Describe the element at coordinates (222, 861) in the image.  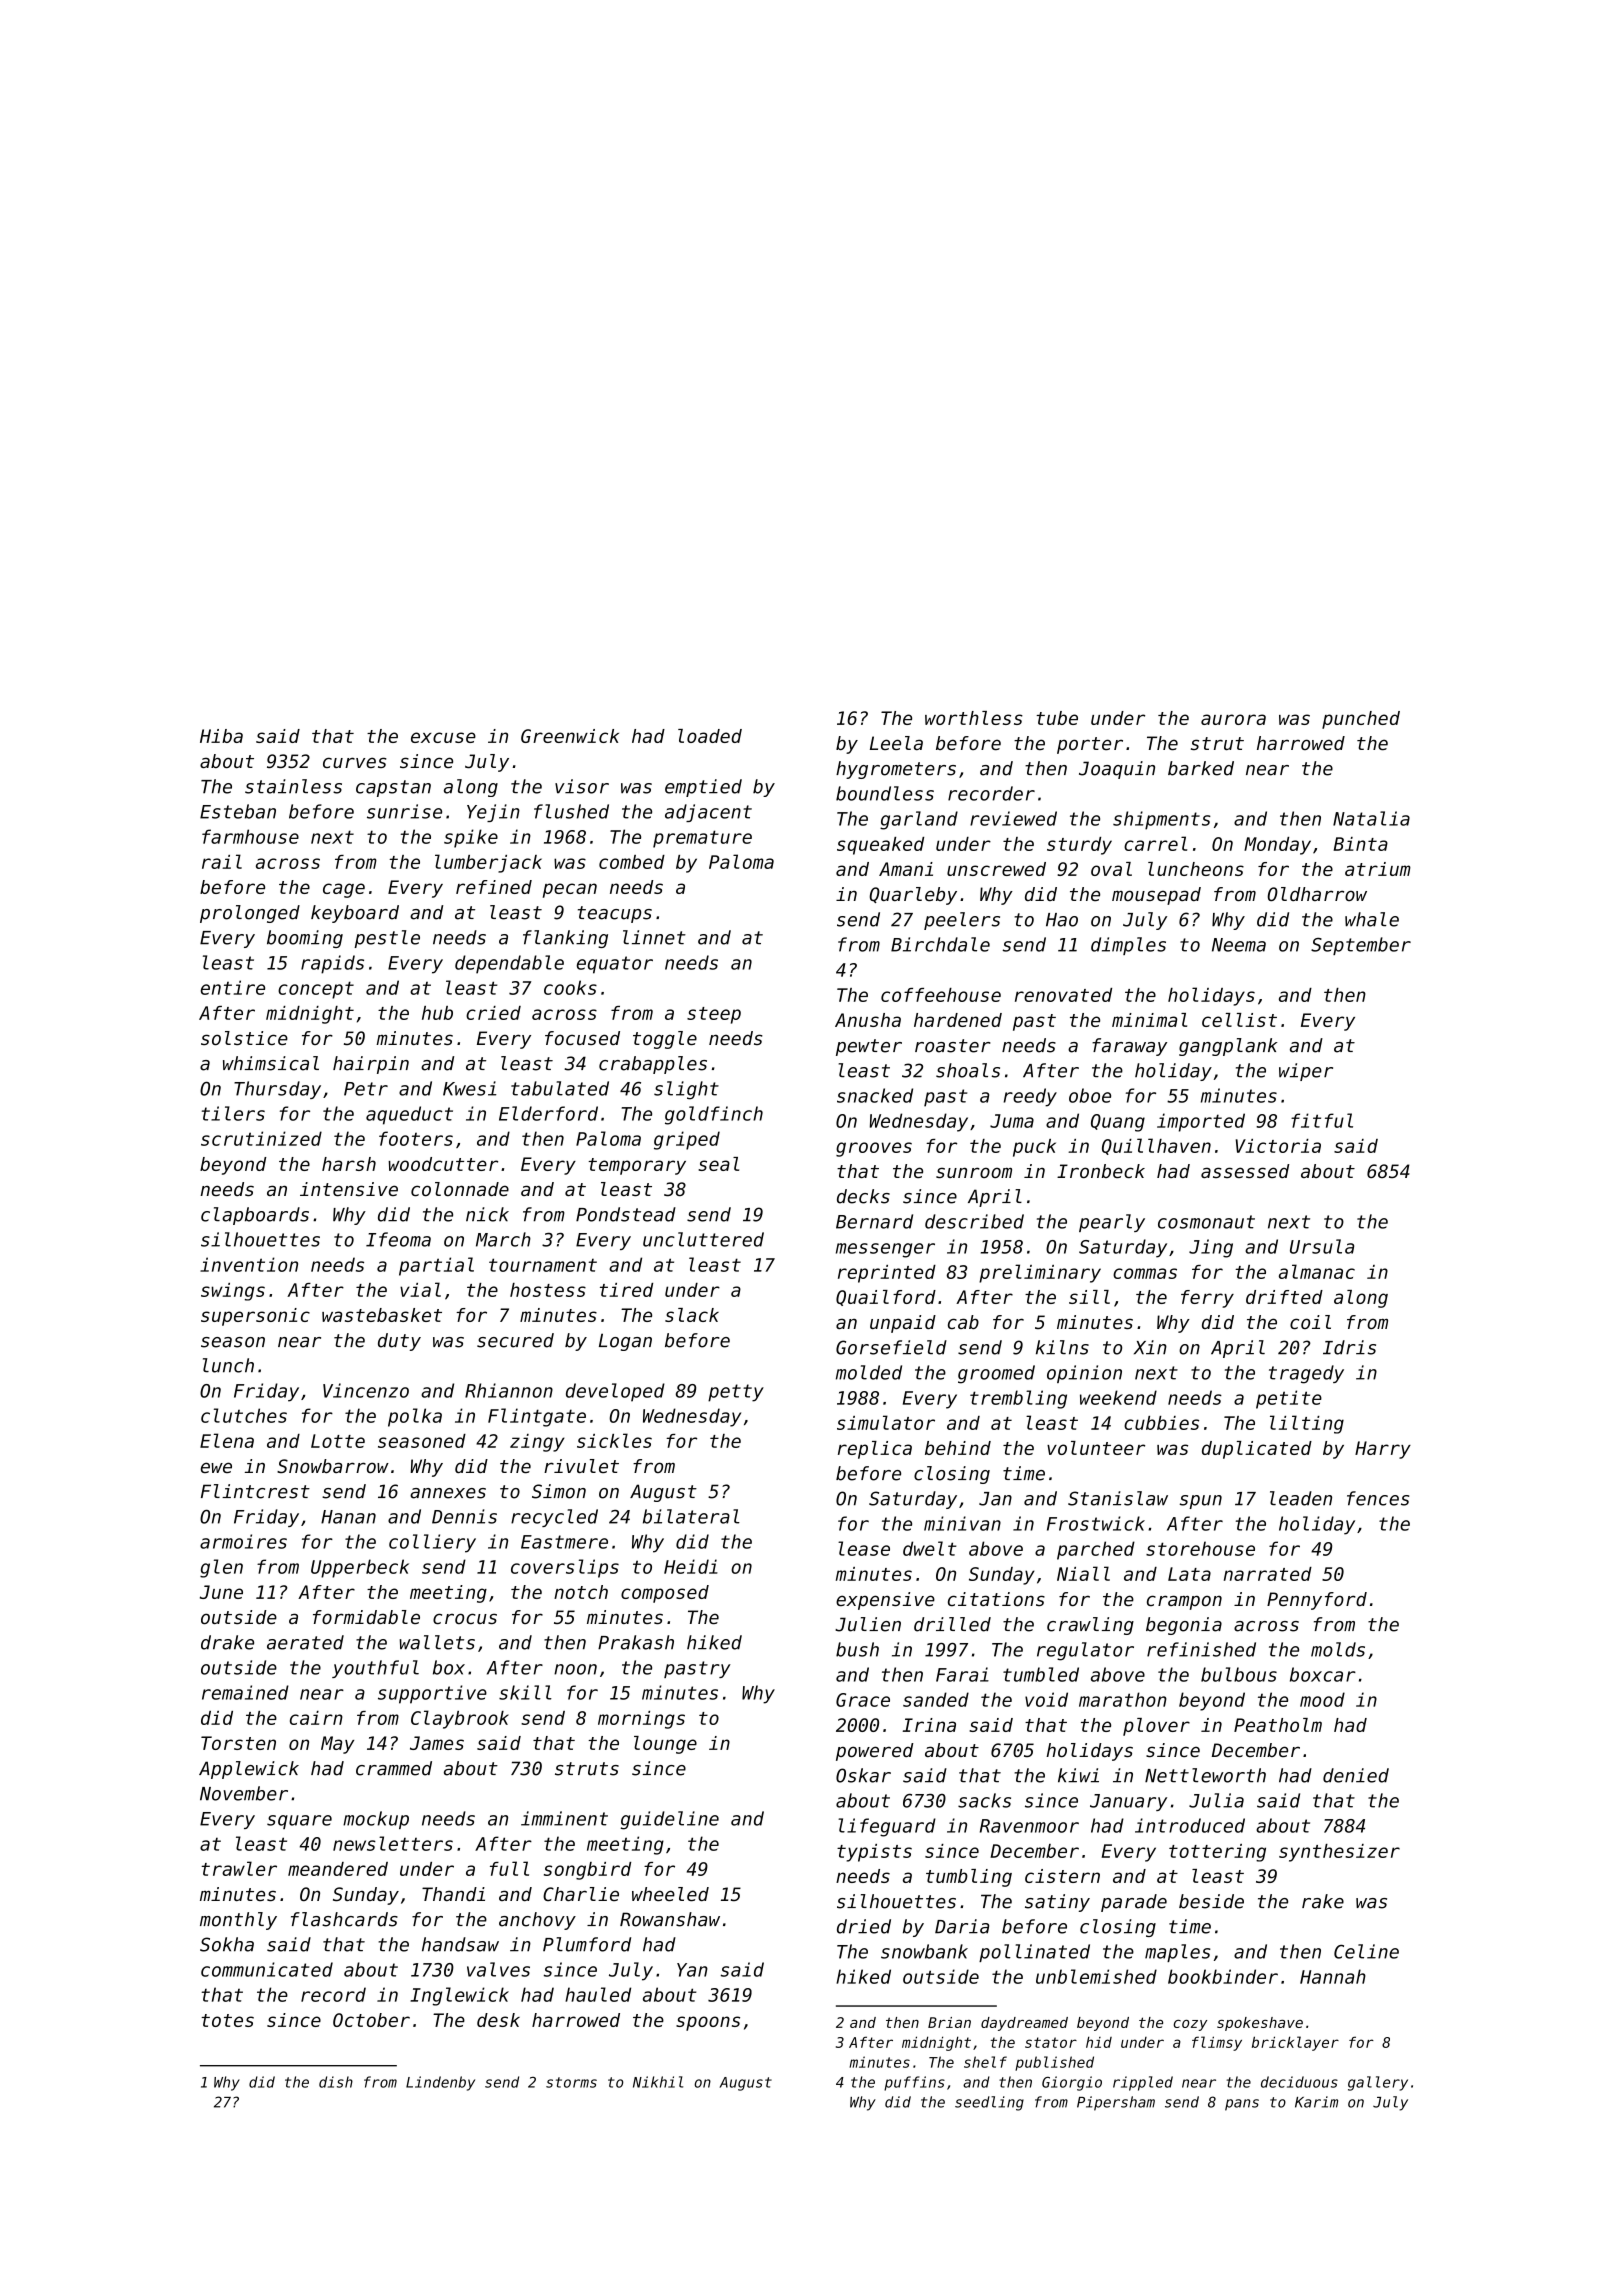
I see `rail` at that location.
